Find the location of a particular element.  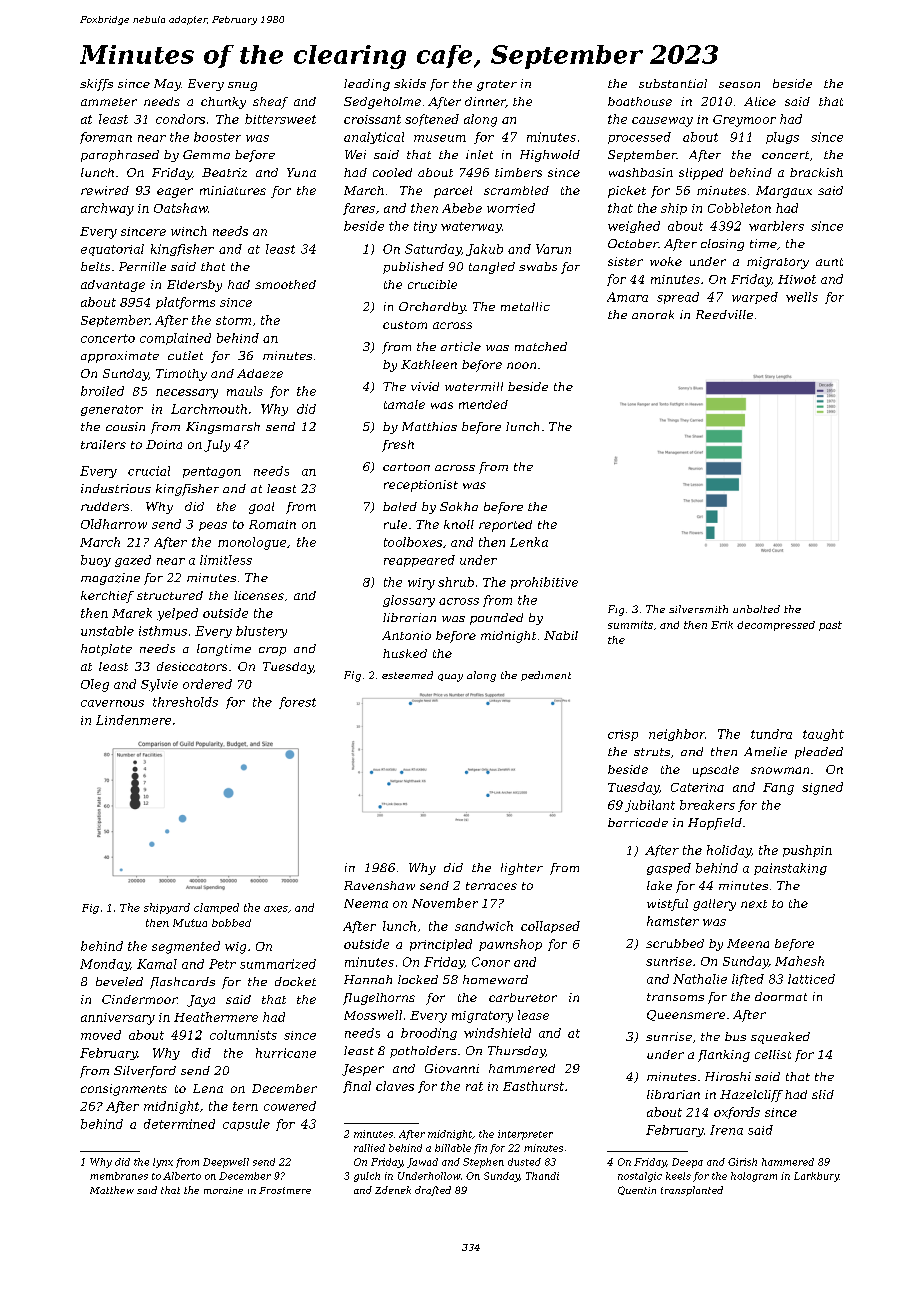

pediment is located at coordinates (546, 676).
